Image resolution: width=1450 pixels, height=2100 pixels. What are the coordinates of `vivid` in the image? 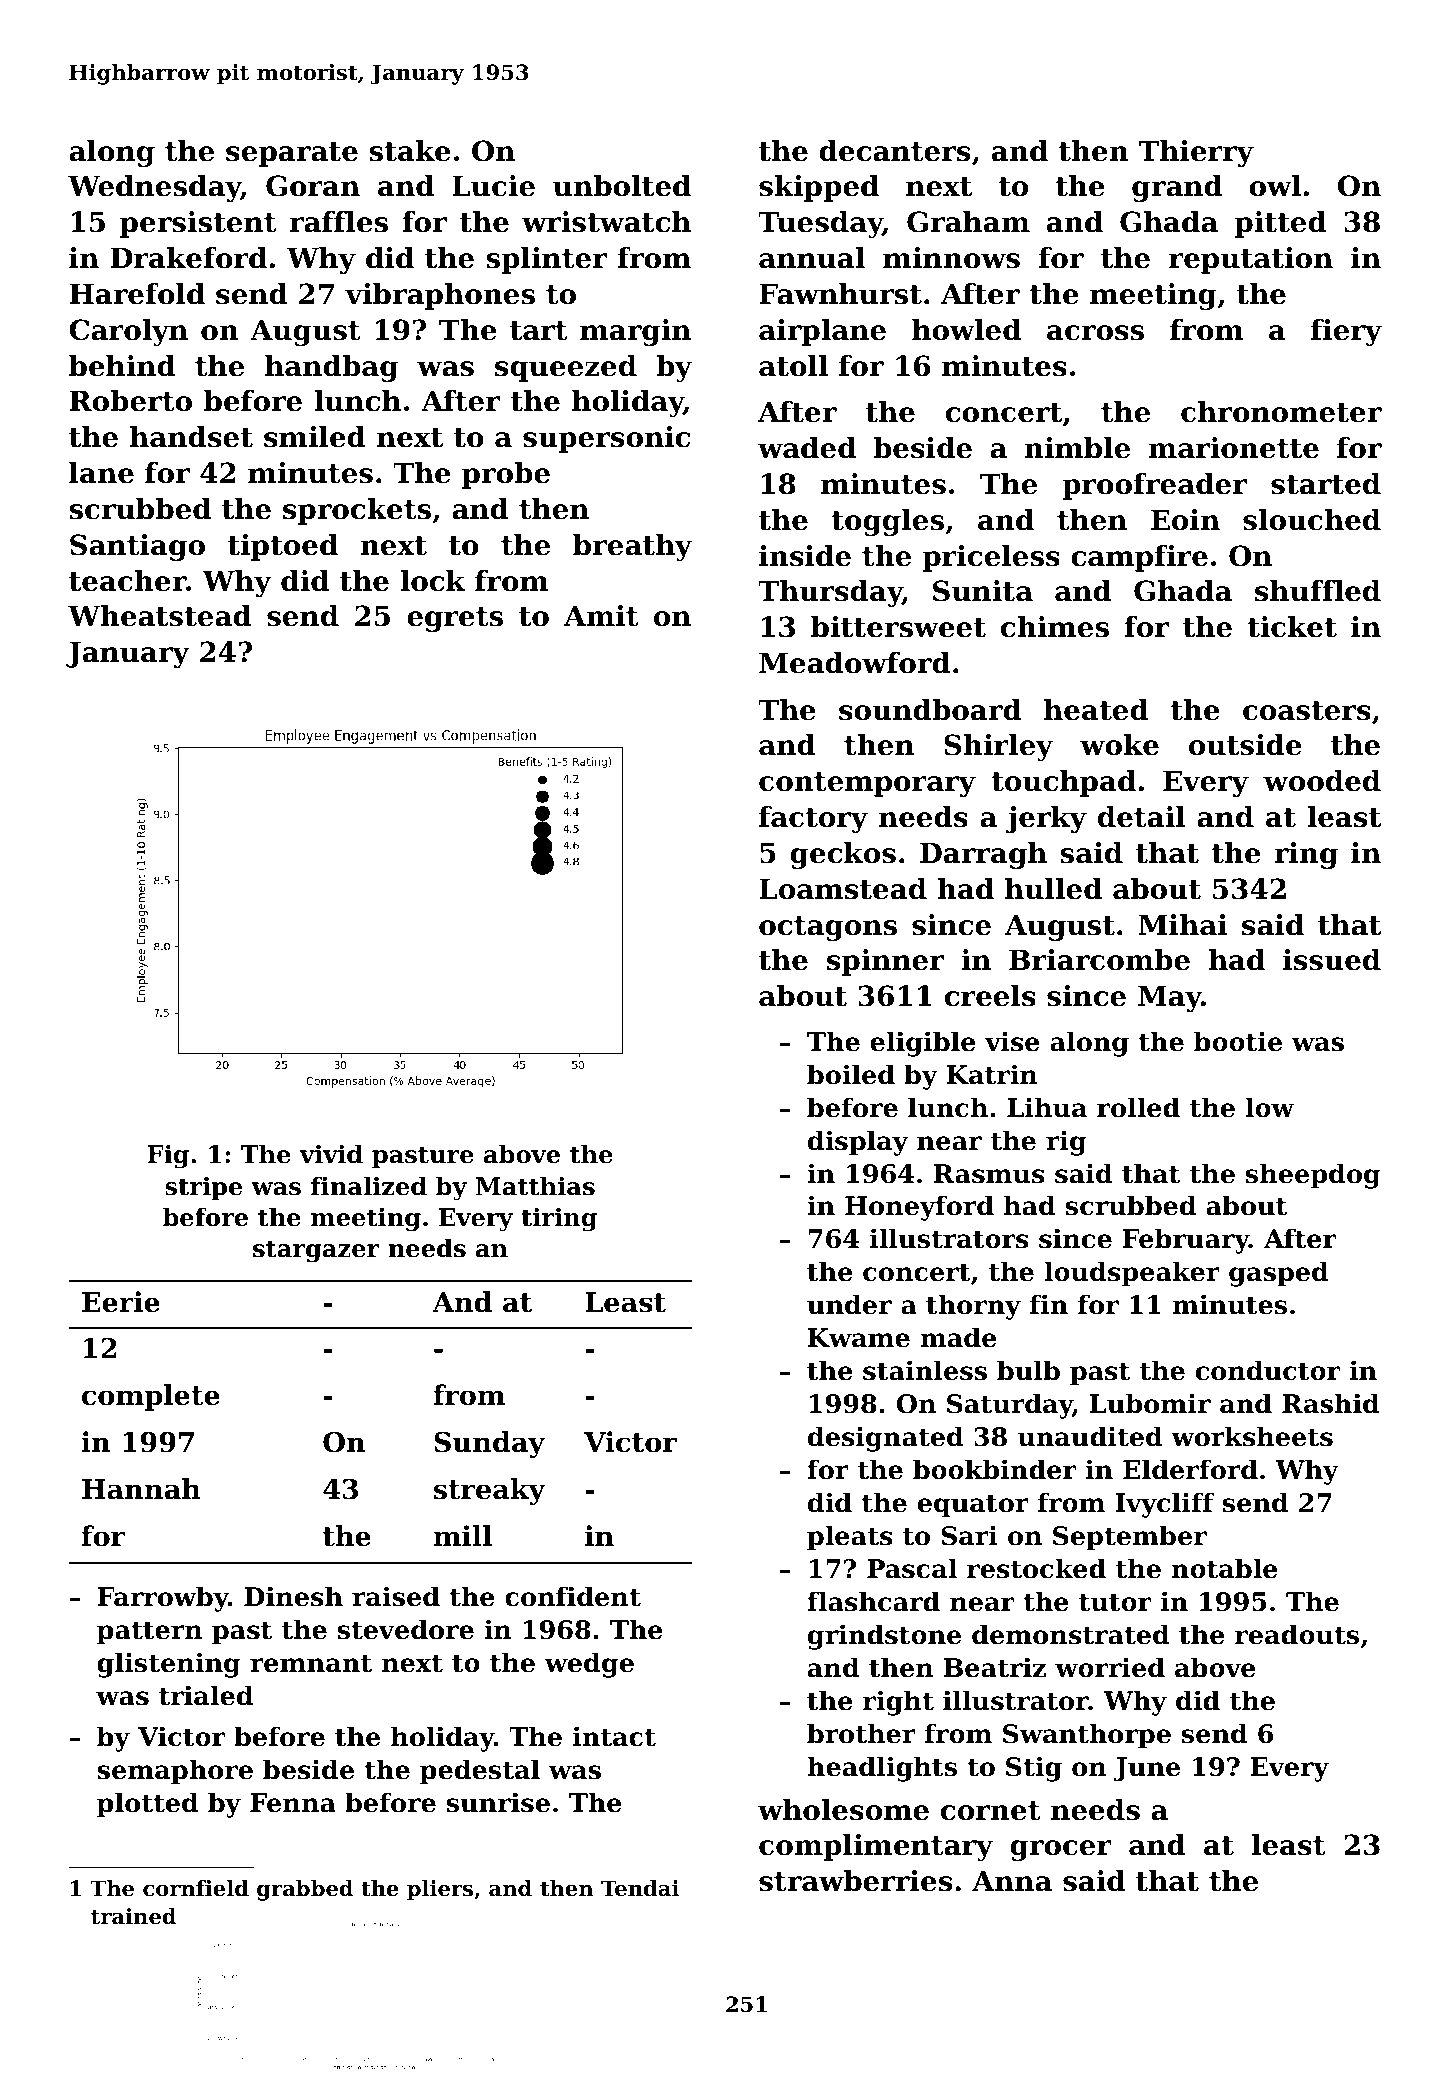 It's located at (331, 1154).
